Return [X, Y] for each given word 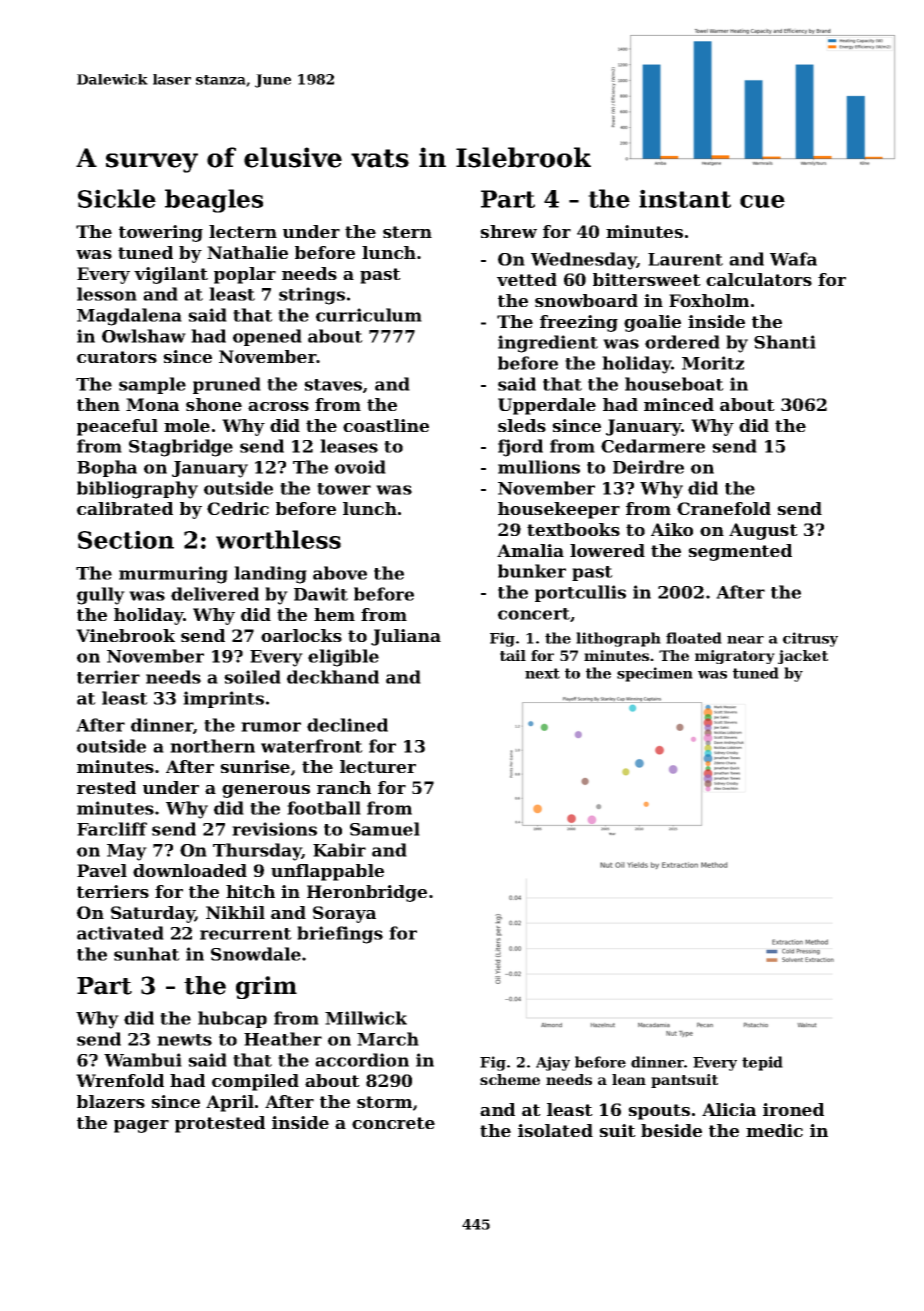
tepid [762, 1063]
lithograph [618, 639]
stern [407, 232]
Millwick [366, 1018]
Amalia [530, 550]
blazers [111, 1101]
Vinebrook [125, 635]
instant [685, 198]
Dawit [321, 594]
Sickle [117, 198]
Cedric [238, 508]
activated [120, 933]
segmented [740, 552]
